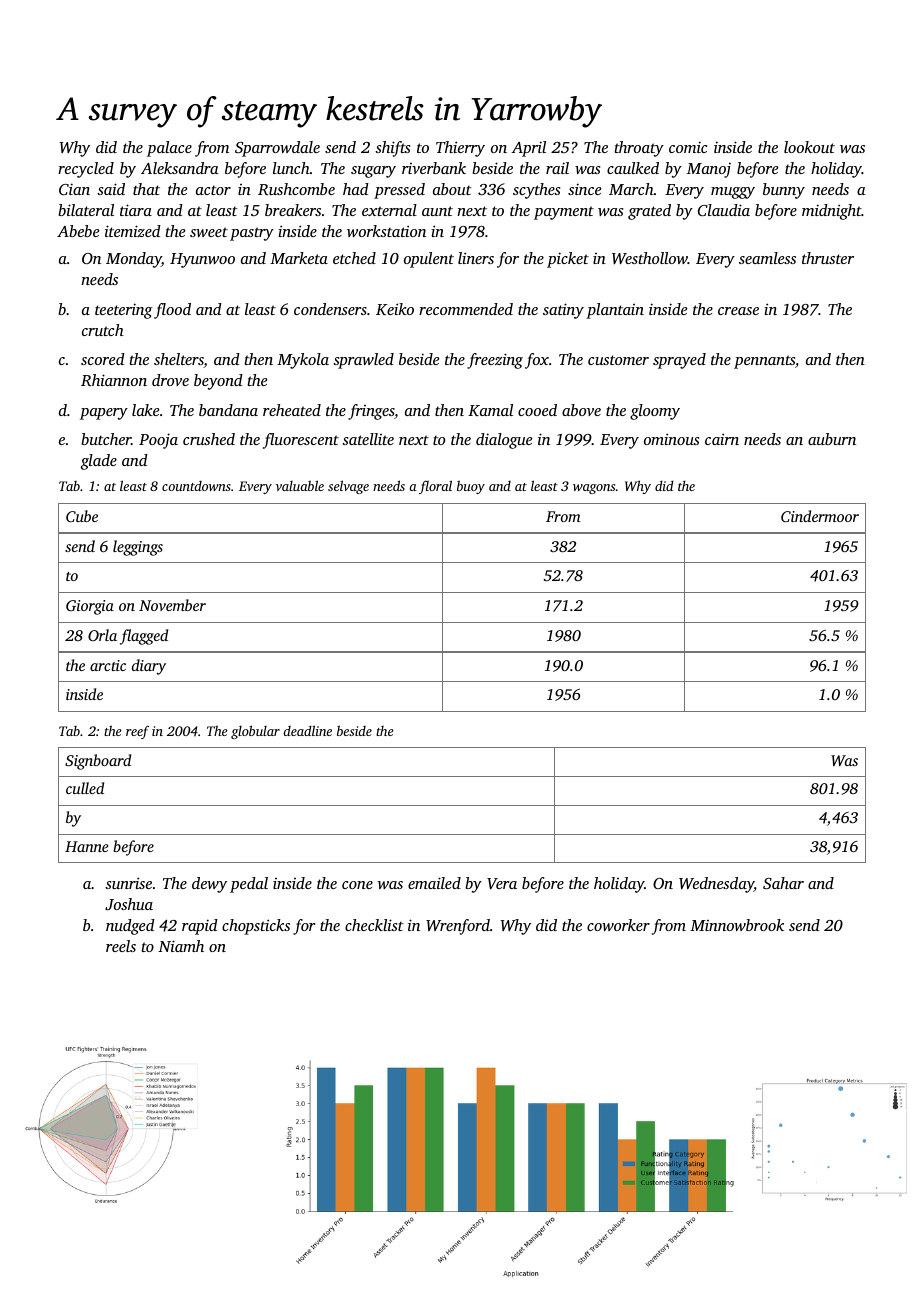 The height and width of the screenshot is (1308, 924). What do you see at coordinates (85, 788) in the screenshot?
I see `culled` at bounding box center [85, 788].
